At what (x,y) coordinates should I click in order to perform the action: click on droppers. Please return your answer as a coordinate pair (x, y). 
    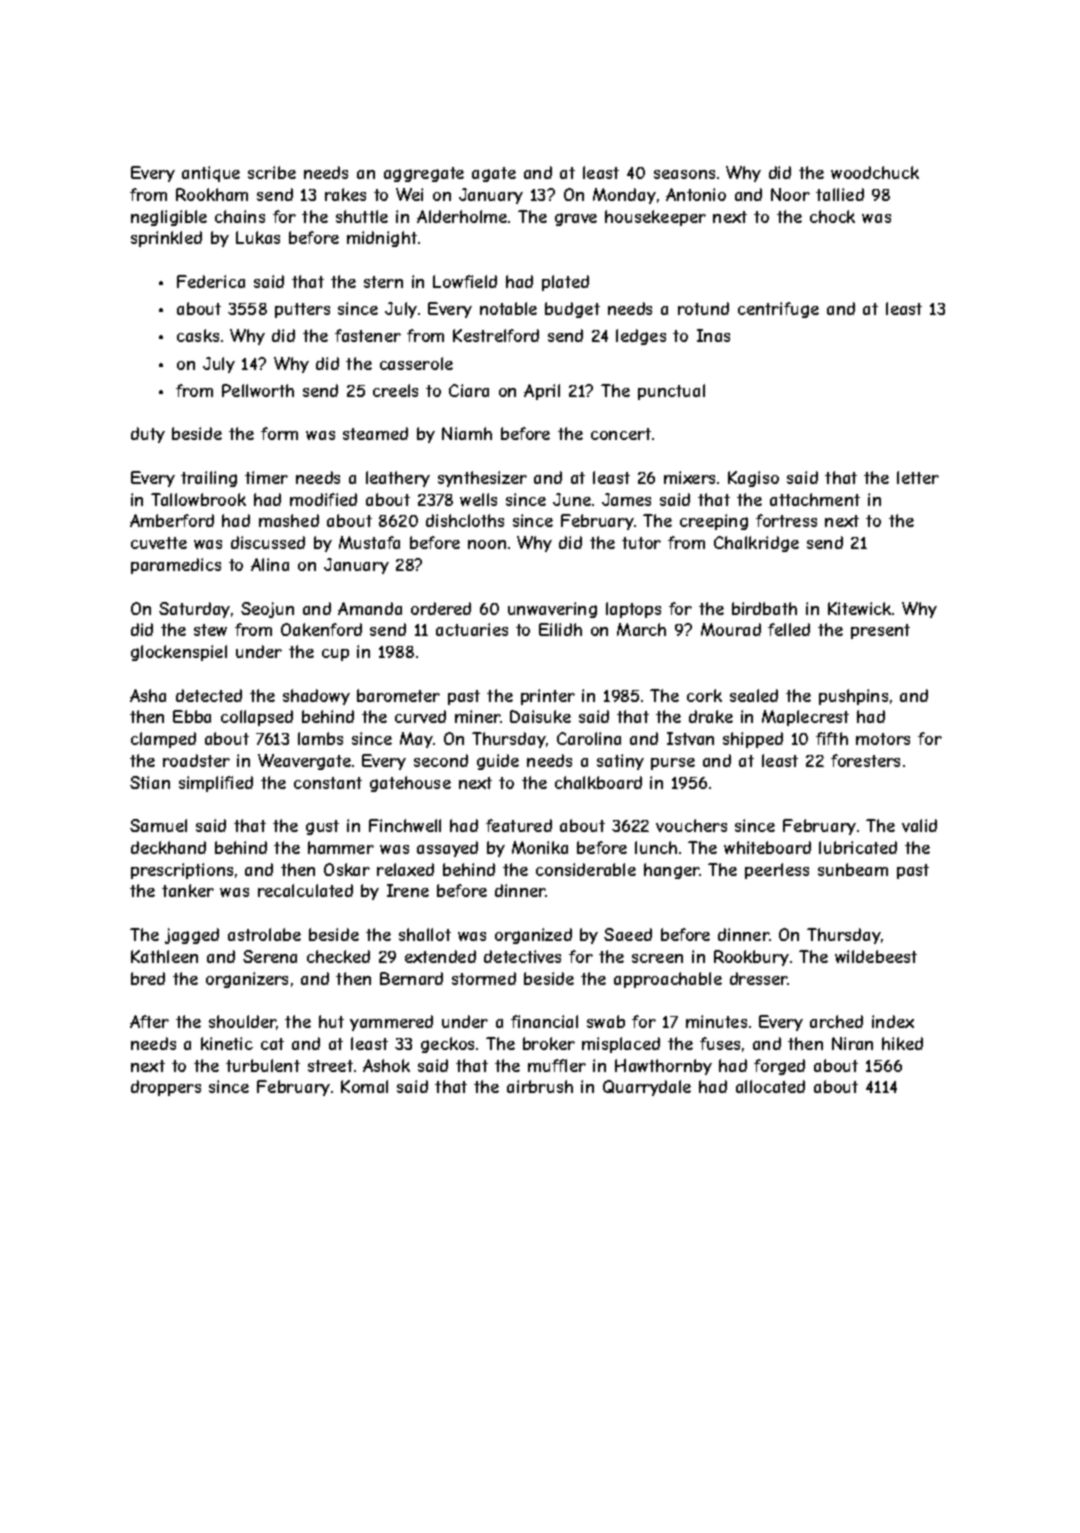
    Looking at the image, I should click on (166, 1088).
